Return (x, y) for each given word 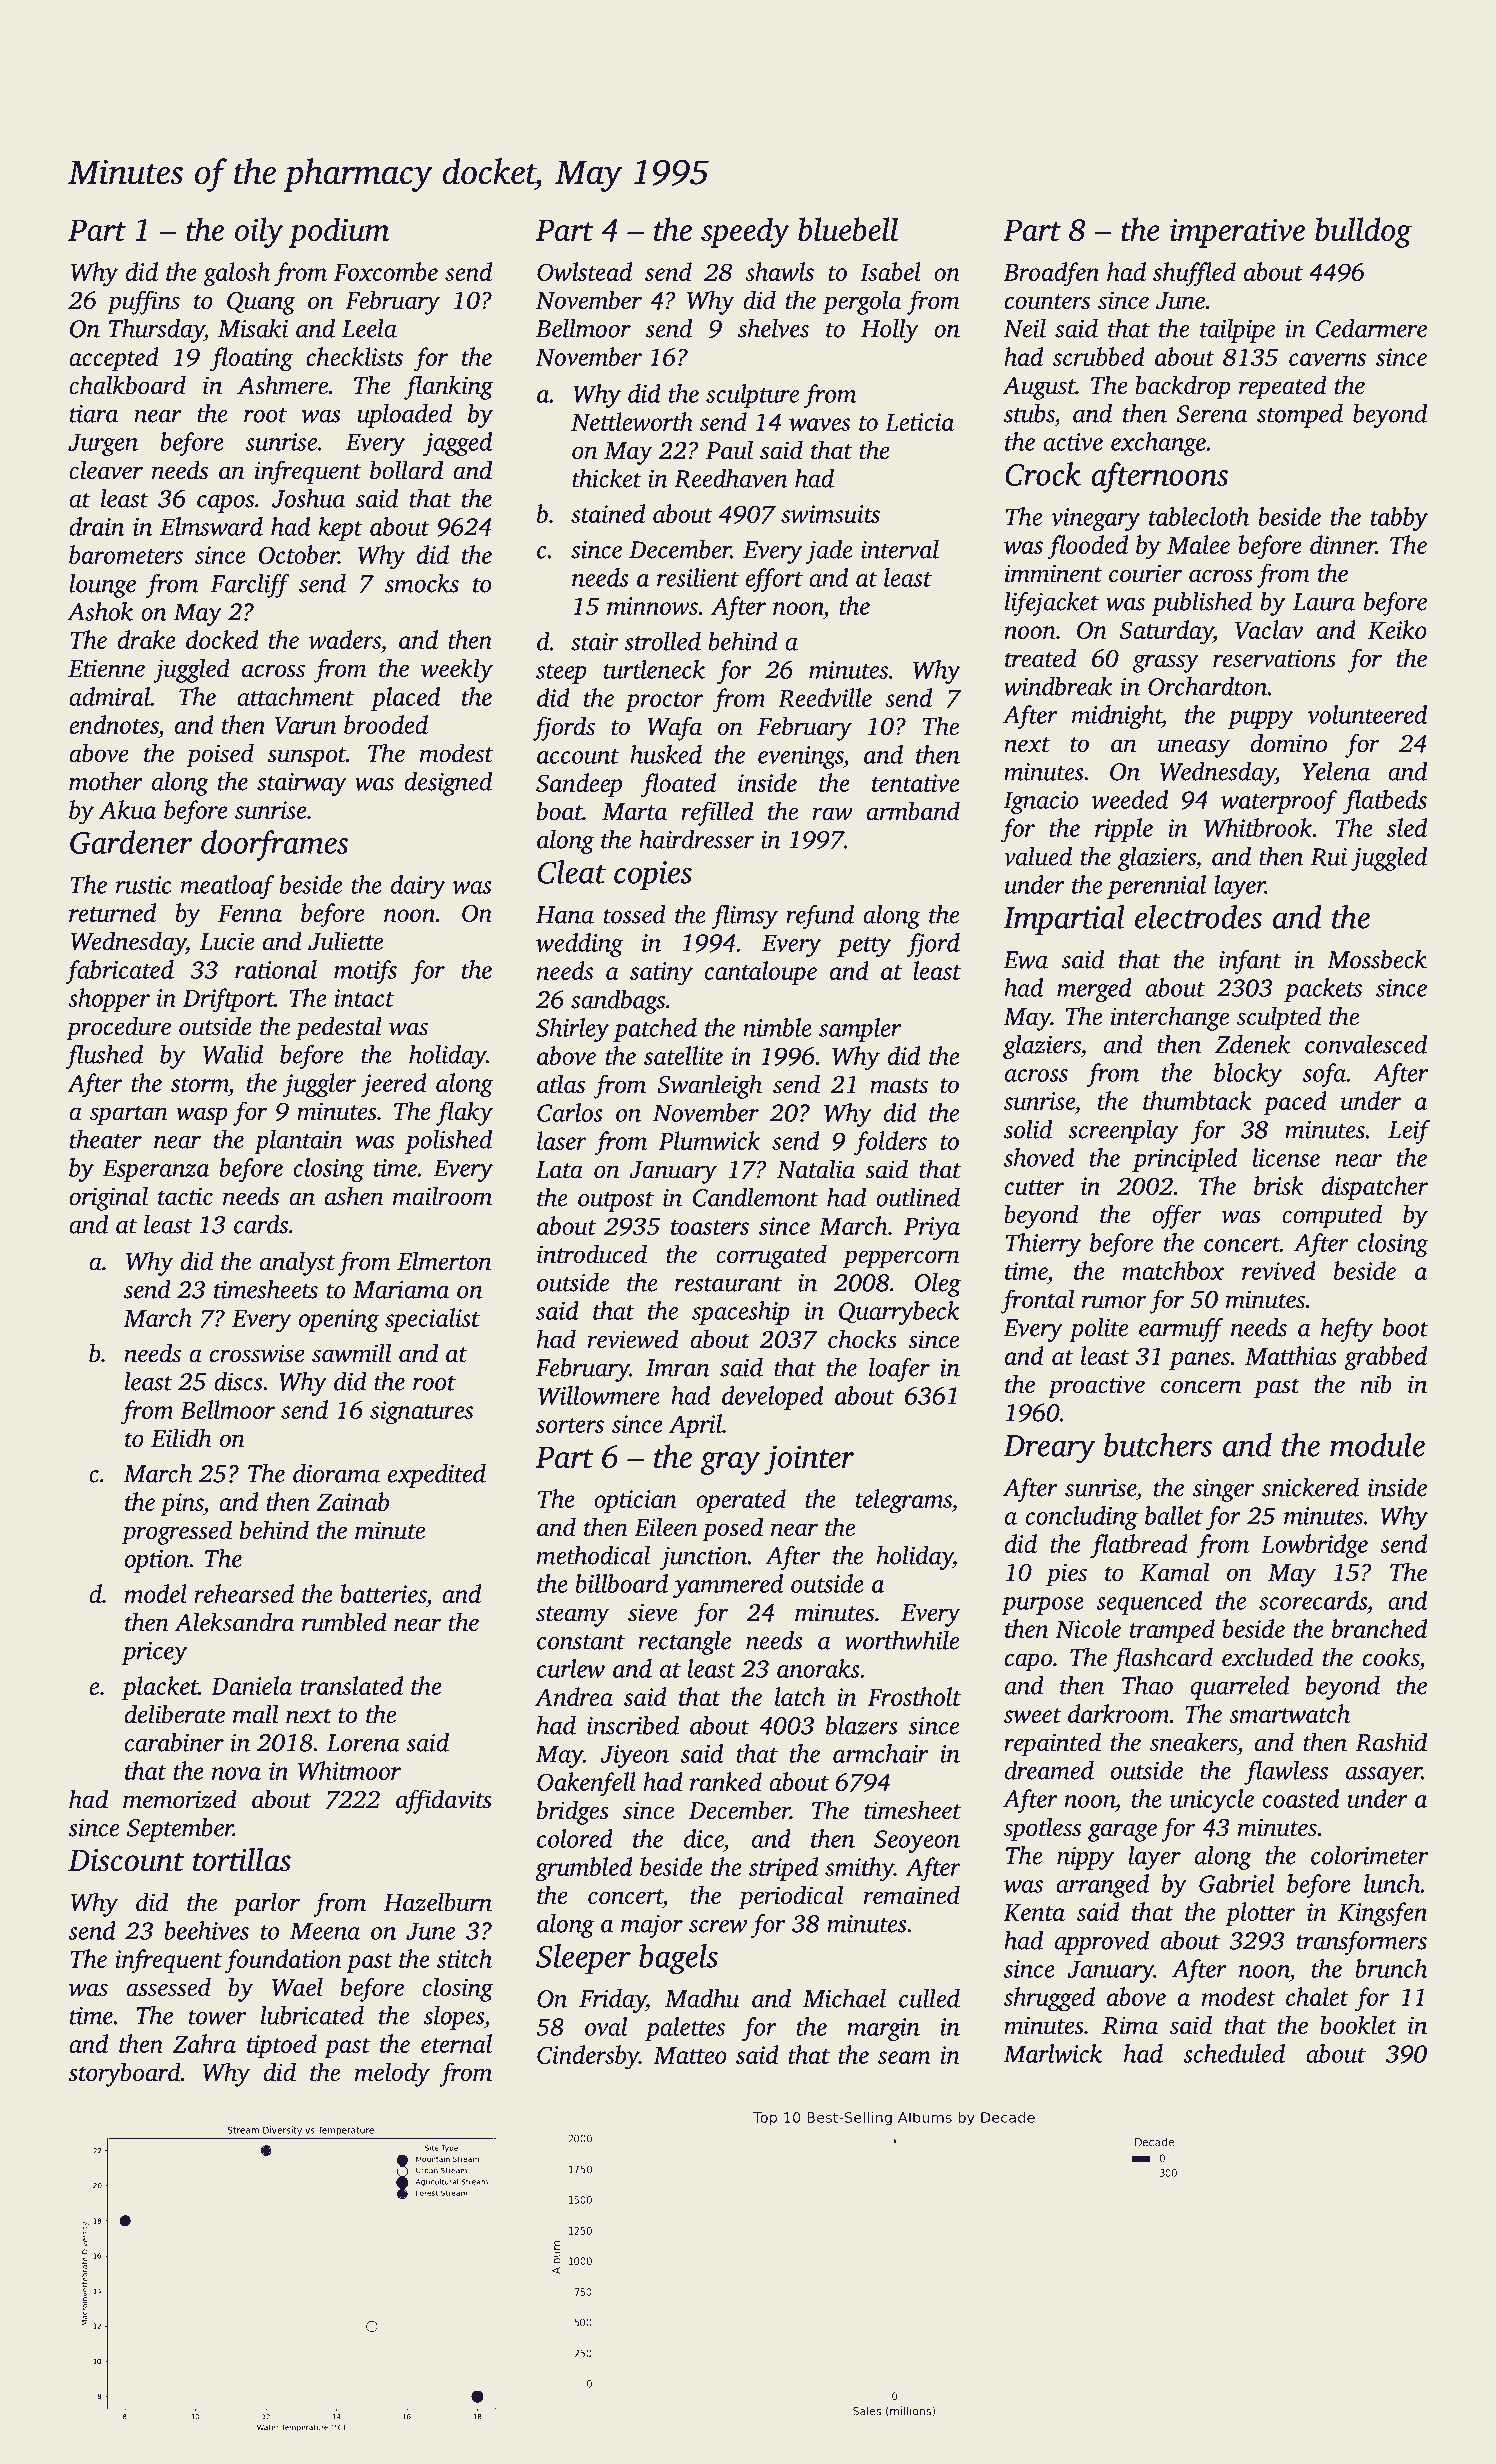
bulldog (1363, 232)
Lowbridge (1314, 1546)
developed (772, 1398)
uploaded (405, 416)
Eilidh (181, 1438)
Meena (325, 1931)
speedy (745, 232)
